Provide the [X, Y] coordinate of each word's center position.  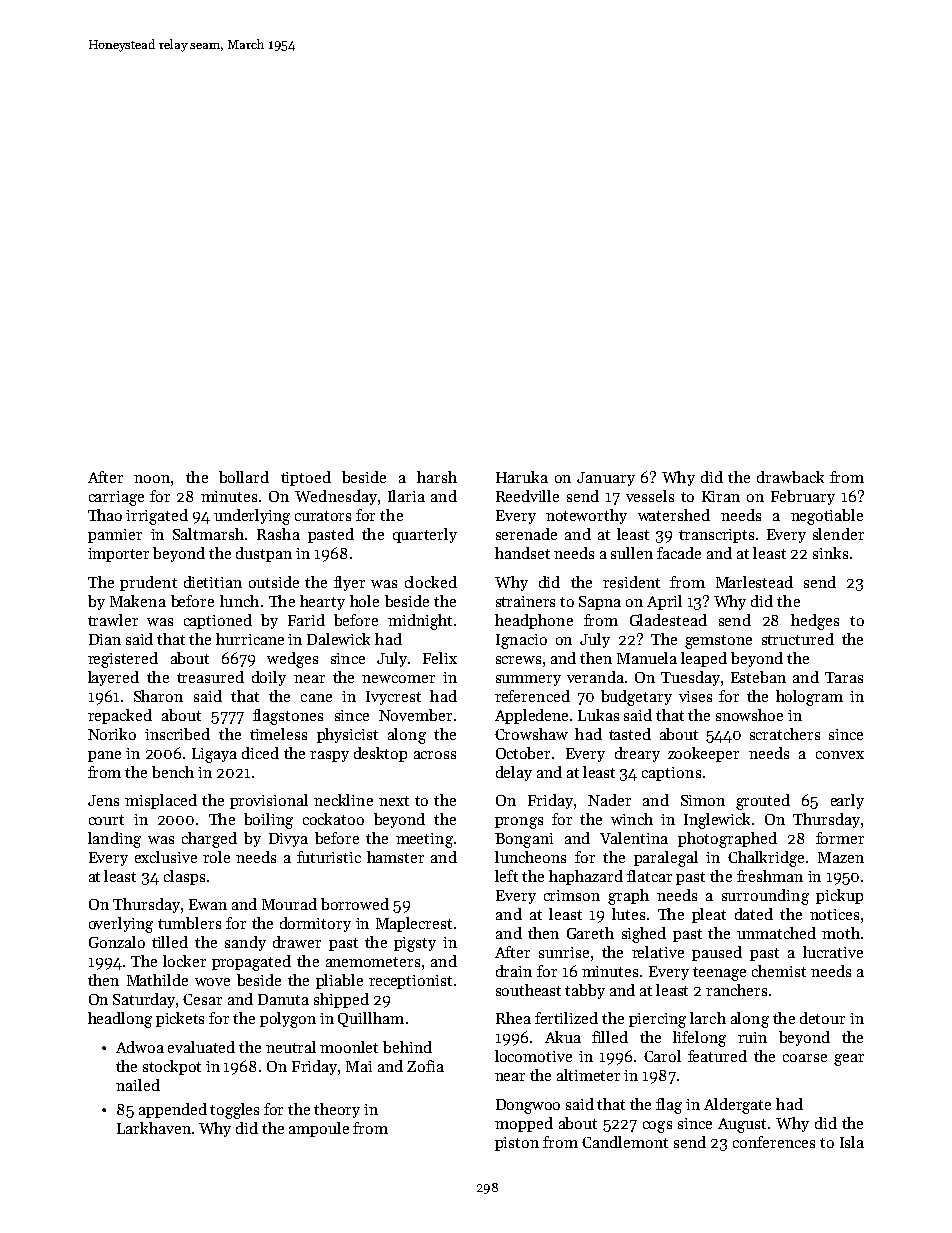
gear [849, 1060]
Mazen [841, 857]
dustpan [264, 554]
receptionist [410, 982]
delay [514, 773]
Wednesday [336, 497]
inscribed [177, 734]
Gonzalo [117, 942]
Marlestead [754, 582]
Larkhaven [154, 1128]
